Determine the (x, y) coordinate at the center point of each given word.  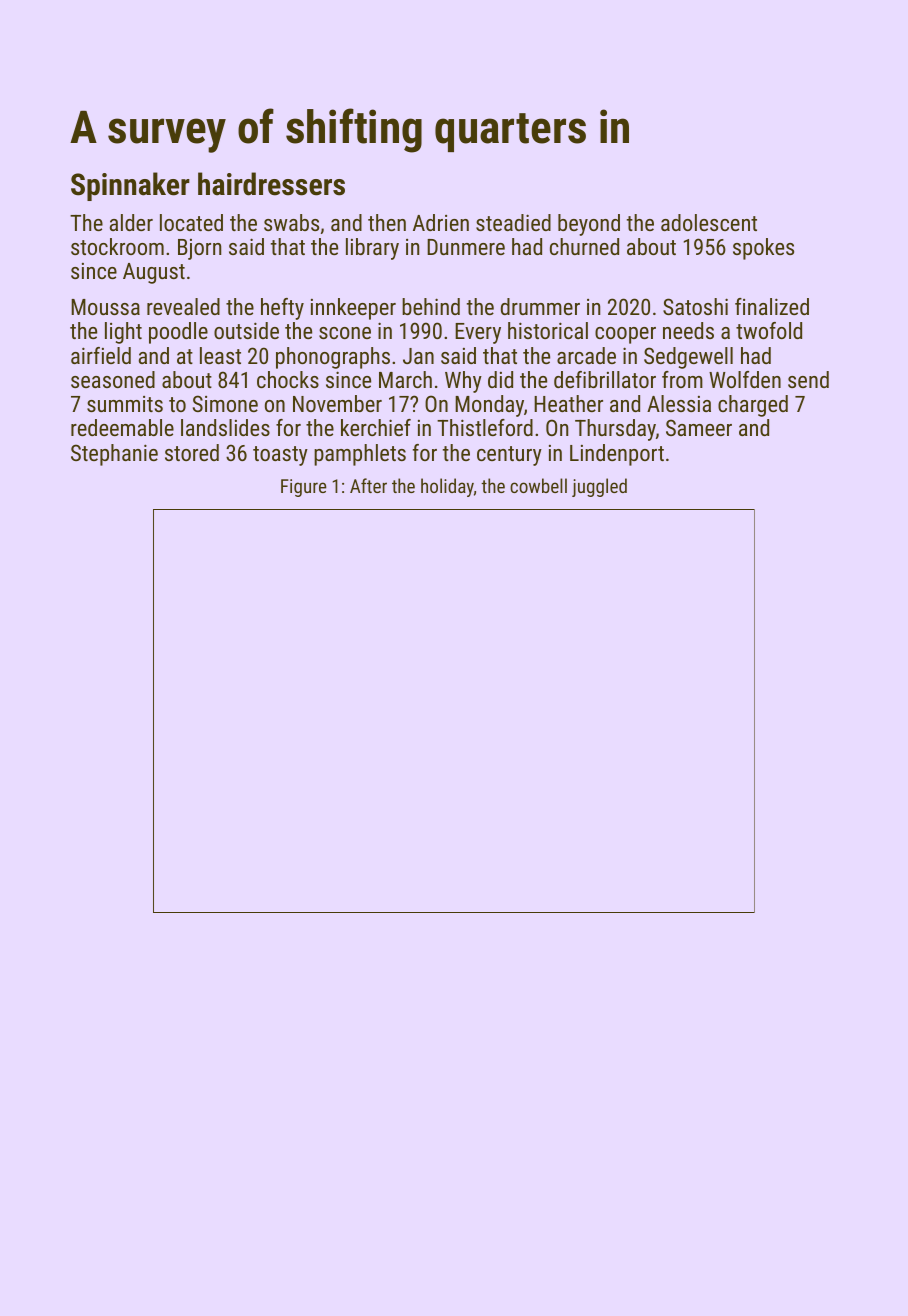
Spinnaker (130, 186)
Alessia (679, 403)
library (372, 249)
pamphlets (360, 455)
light (123, 333)
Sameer (699, 427)
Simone (225, 403)
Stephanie (114, 455)
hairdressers (271, 184)
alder (131, 222)
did (500, 379)
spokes (763, 249)
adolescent (709, 222)
